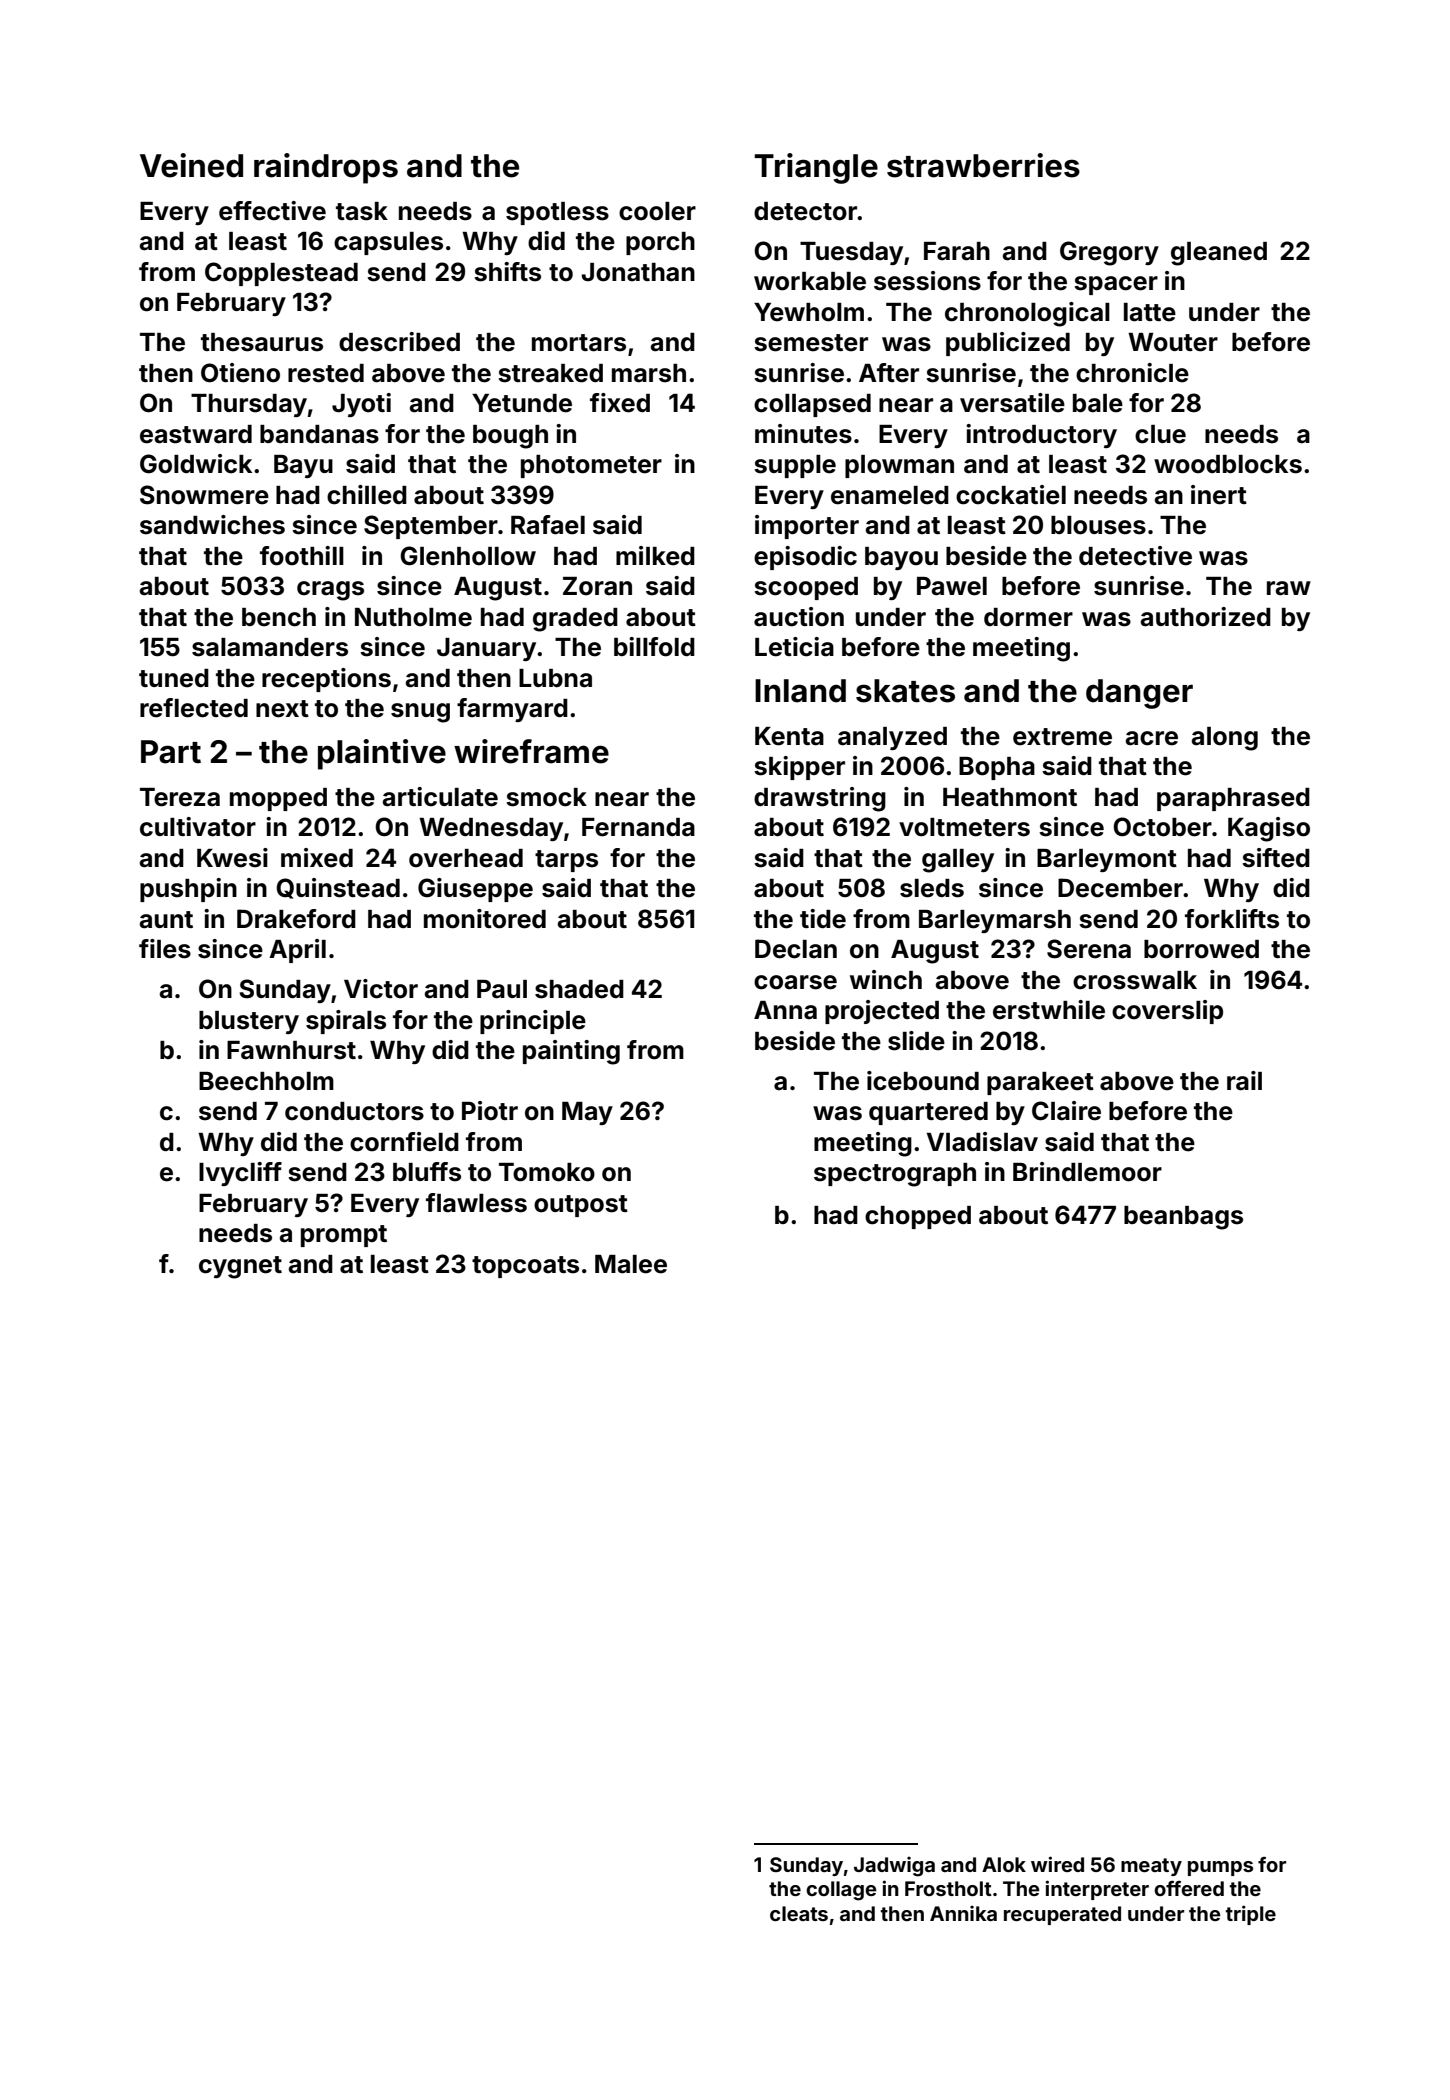 Image resolution: width=1450 pixels, height=2100 pixels. What do you see at coordinates (1251, 1915) in the image?
I see `triple` at bounding box center [1251, 1915].
